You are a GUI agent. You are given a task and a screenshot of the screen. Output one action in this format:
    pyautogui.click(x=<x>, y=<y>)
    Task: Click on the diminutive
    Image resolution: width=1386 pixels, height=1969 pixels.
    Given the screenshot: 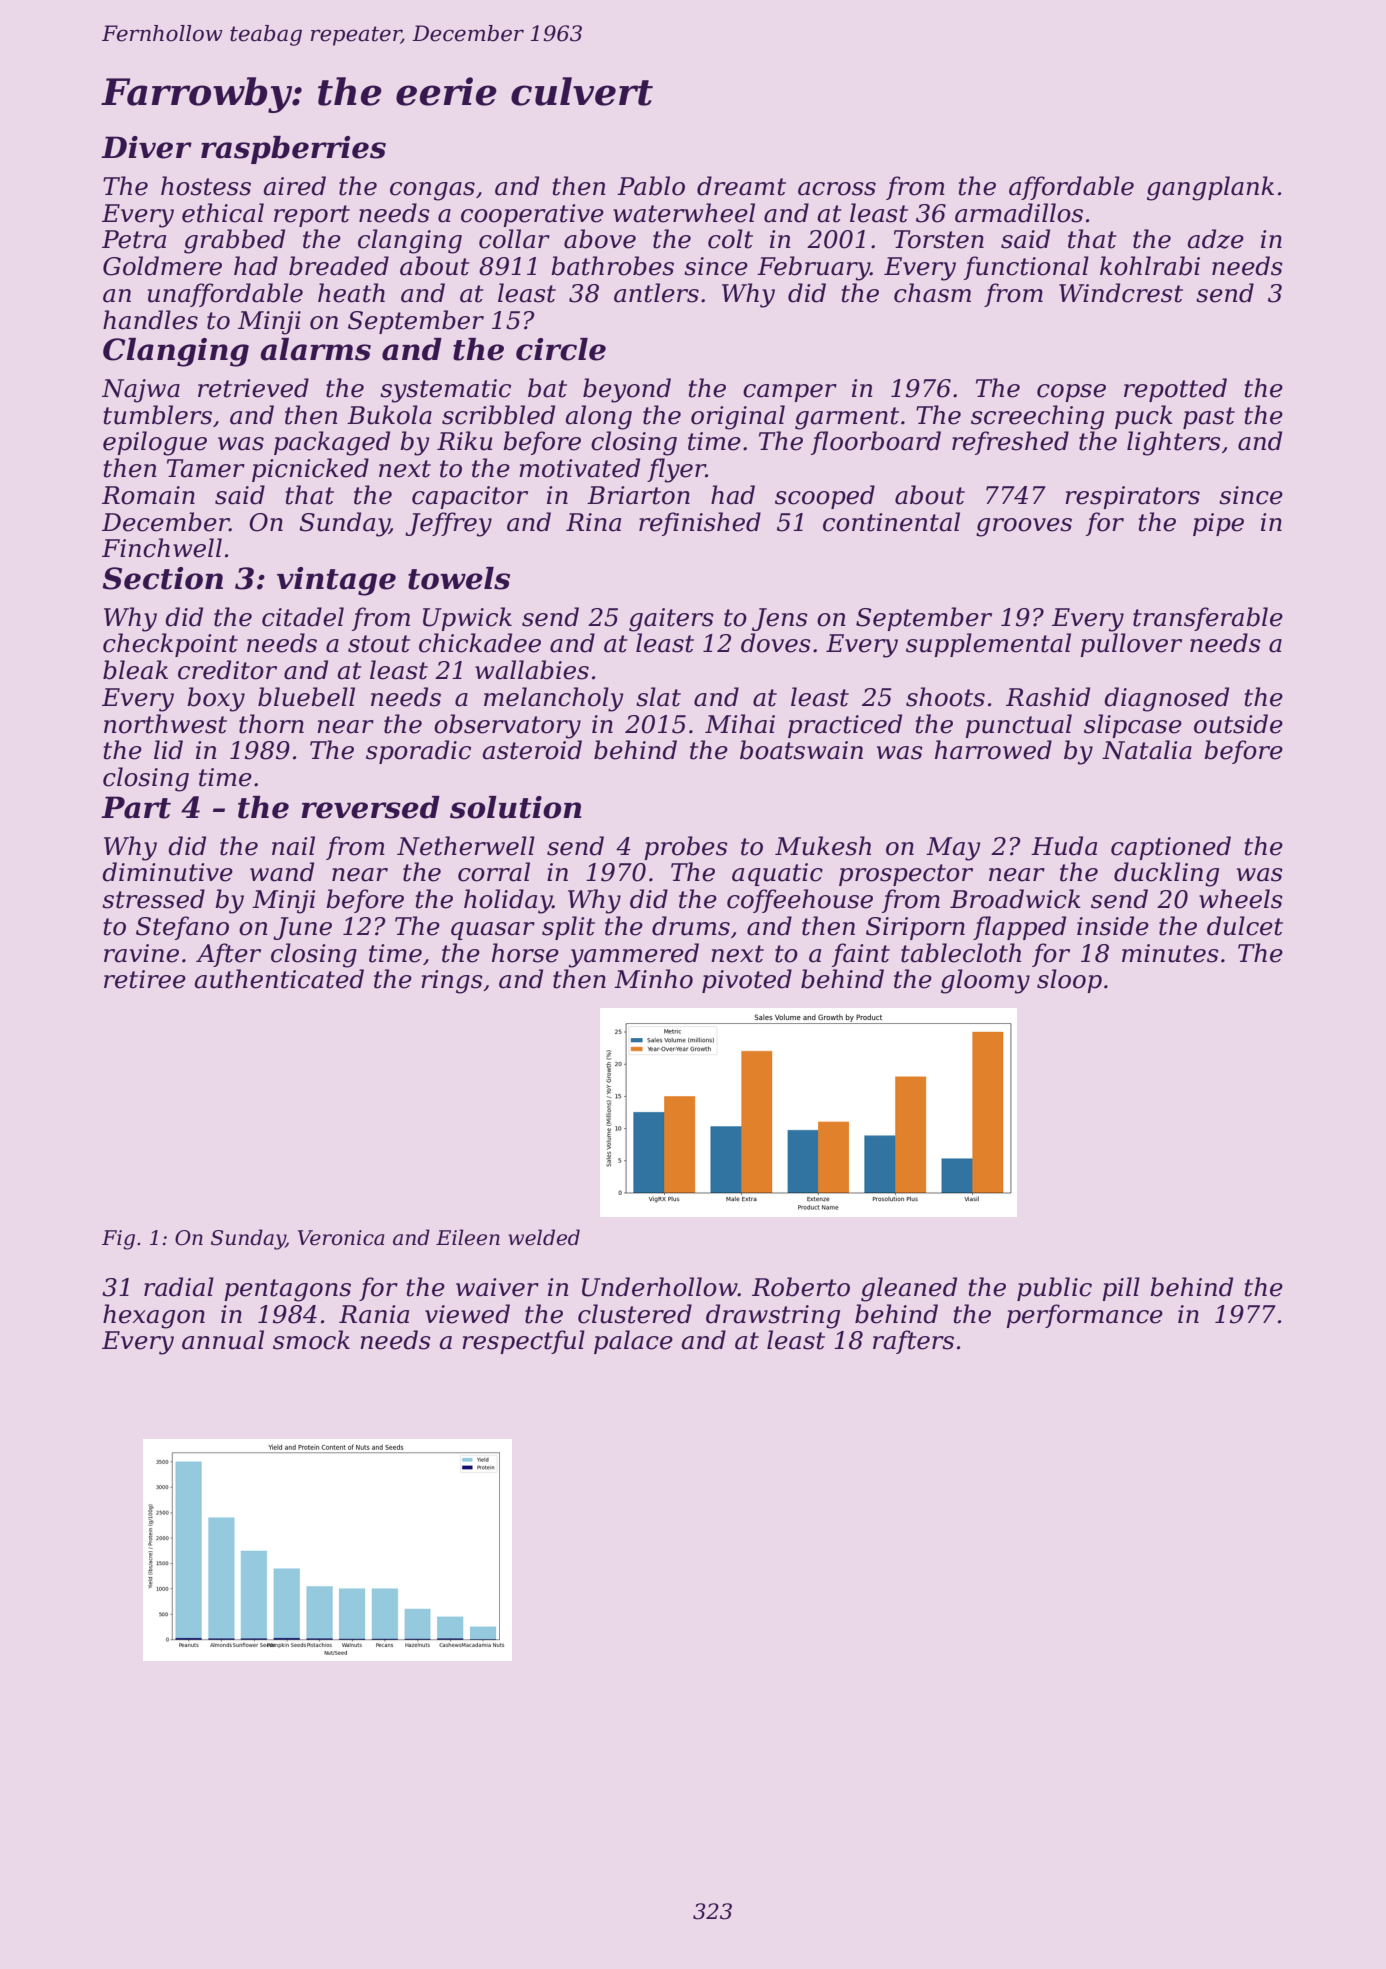 What is the action you would take?
    pyautogui.click(x=167, y=872)
